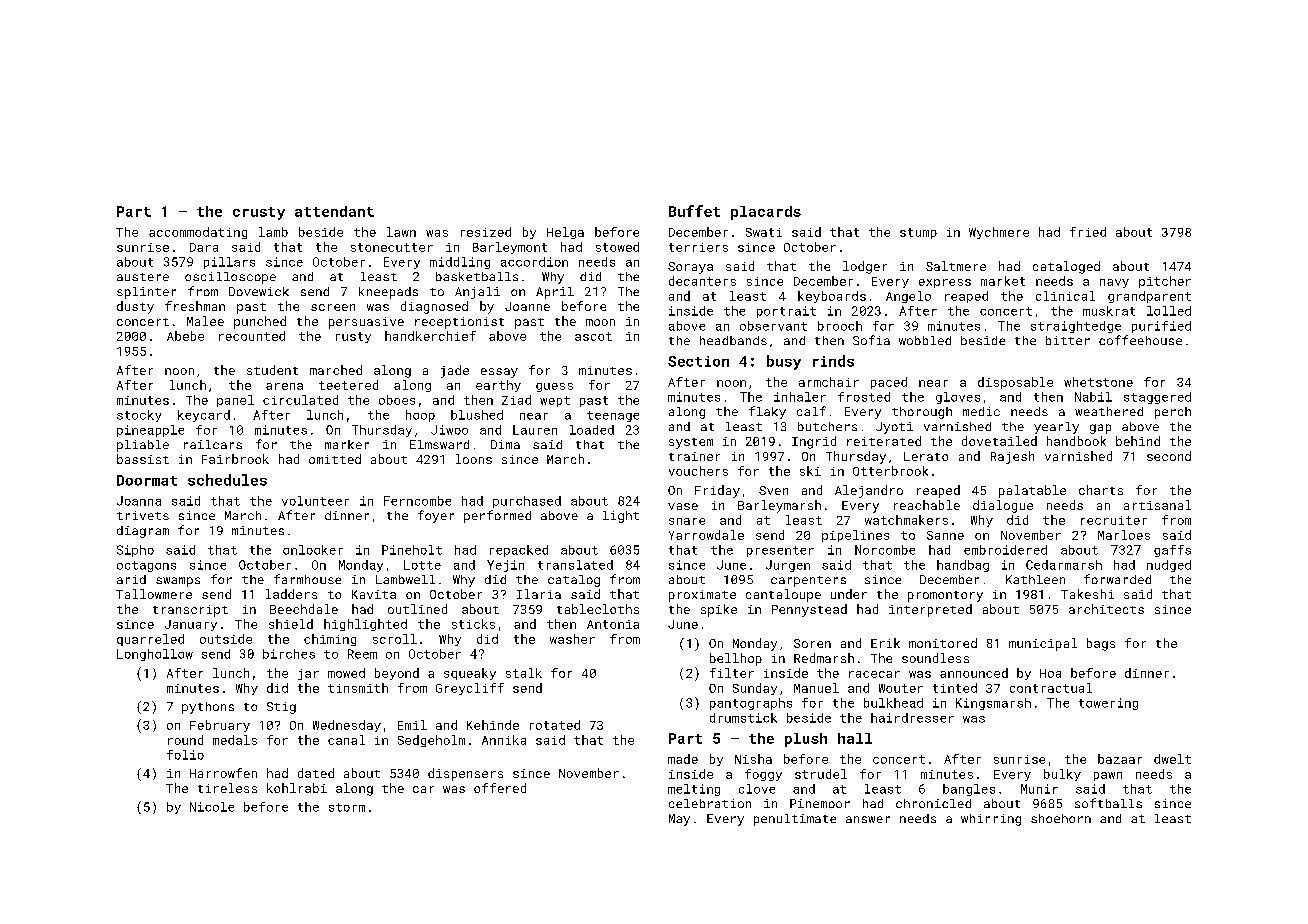 The image size is (1308, 924). Describe the element at coordinates (679, 820) in the image. I see `May` at that location.
